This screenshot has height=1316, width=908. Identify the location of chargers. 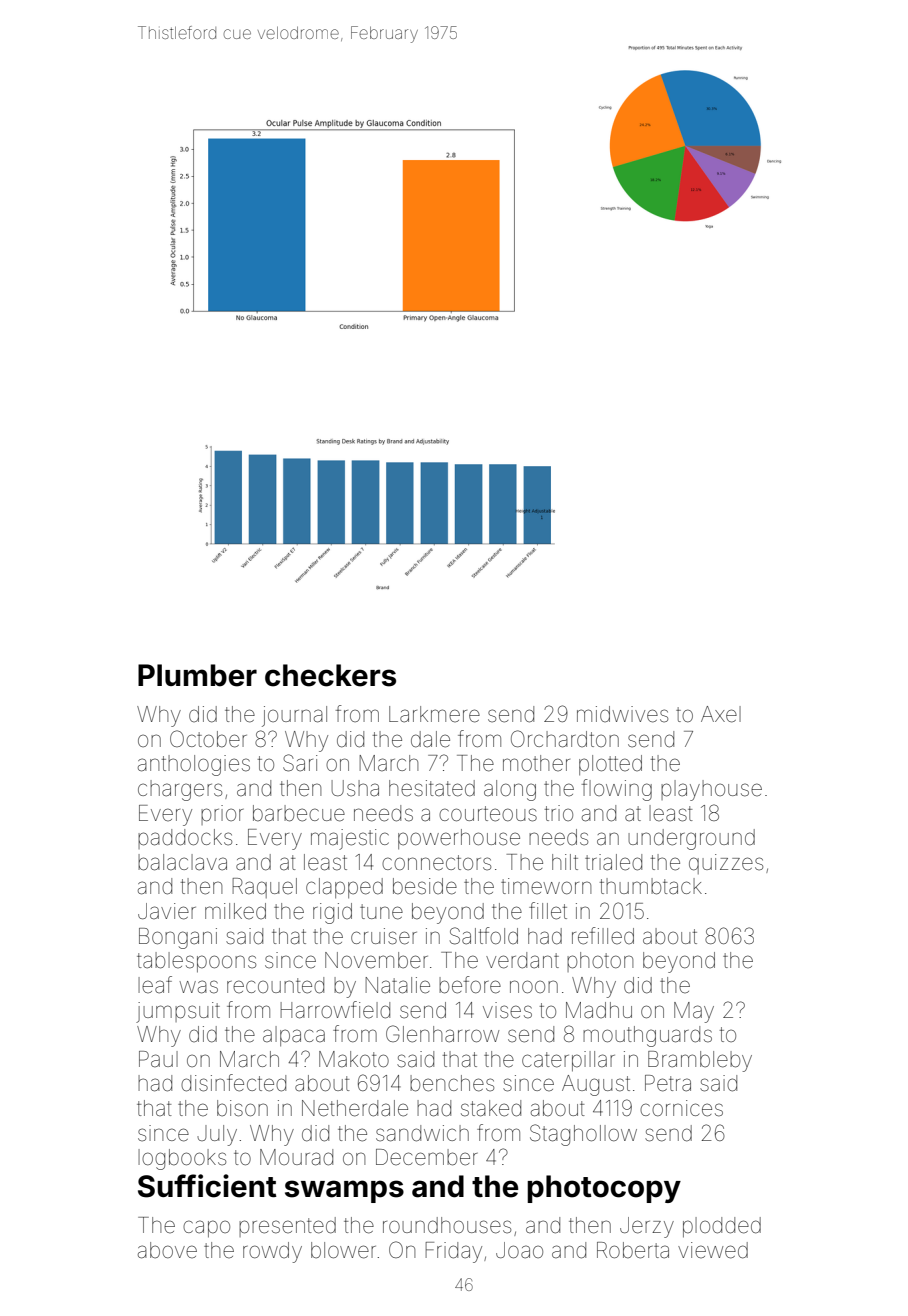
(180, 790).
